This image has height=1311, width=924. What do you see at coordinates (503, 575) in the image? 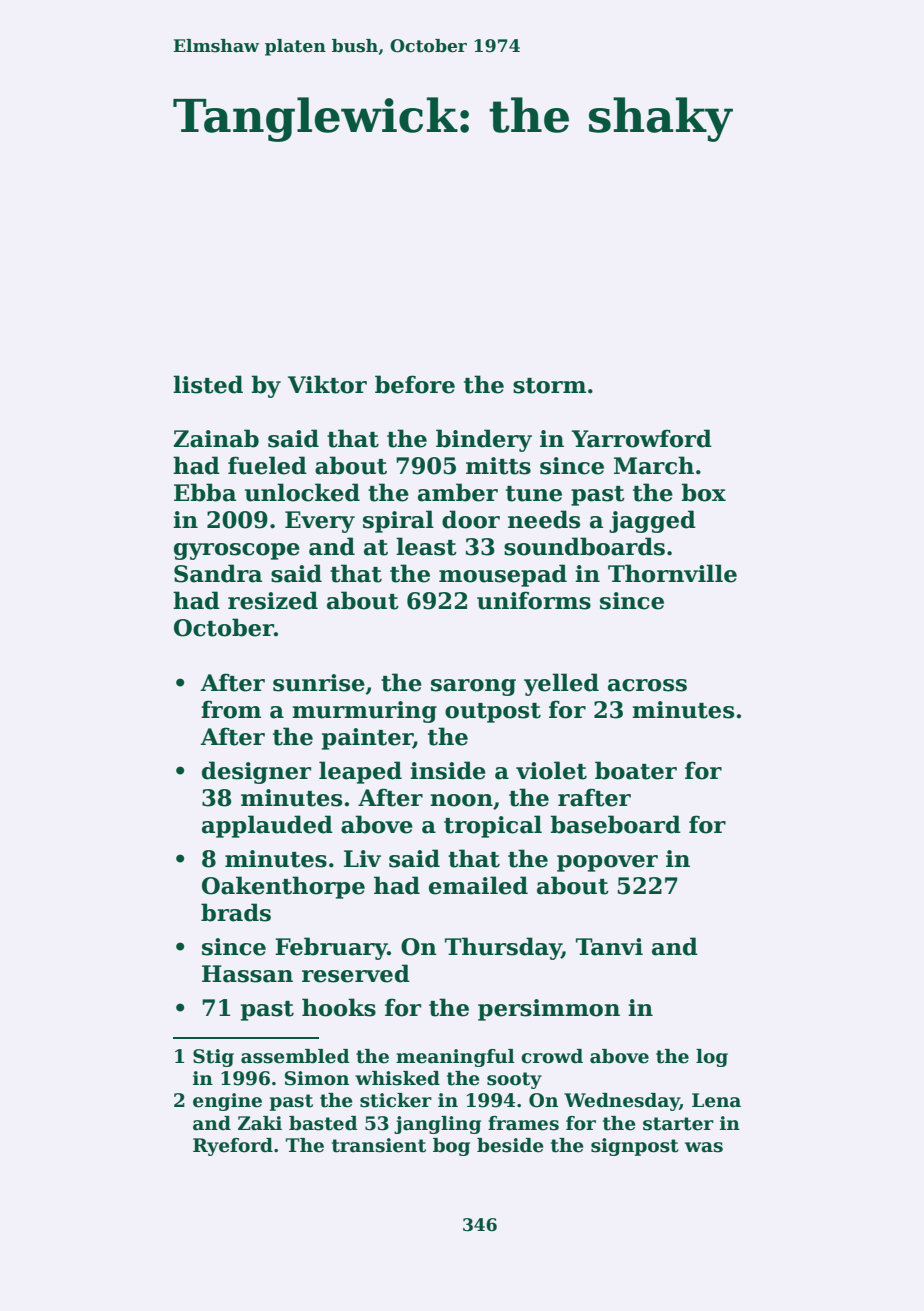
I see `mousepad` at bounding box center [503, 575].
